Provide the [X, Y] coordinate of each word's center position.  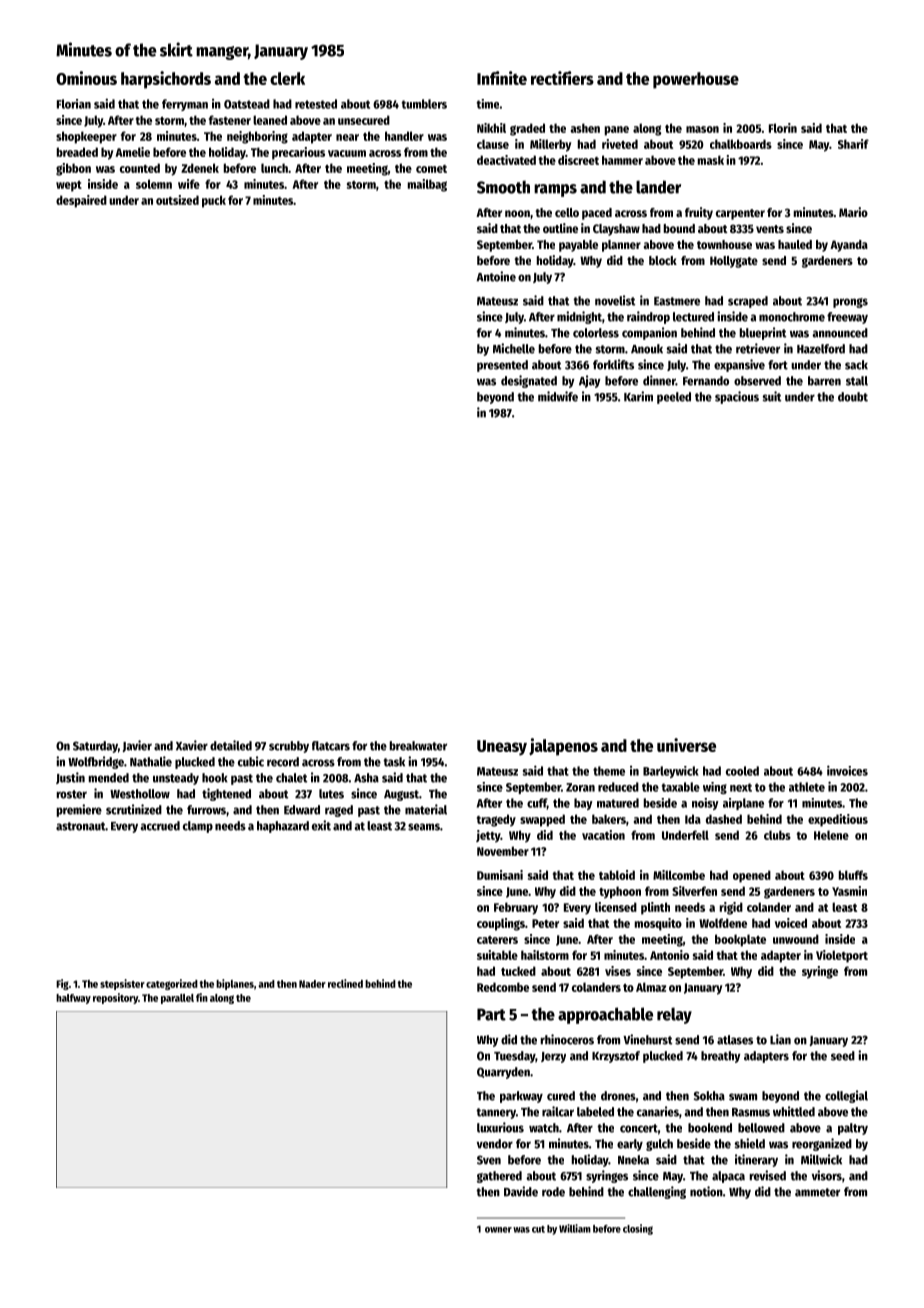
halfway [73, 999]
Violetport [842, 956]
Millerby [550, 145]
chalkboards [741, 144]
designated [529, 381]
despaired [81, 201]
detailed [231, 745]
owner [498, 1230]
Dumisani [500, 875]
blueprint [763, 333]
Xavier [192, 745]
